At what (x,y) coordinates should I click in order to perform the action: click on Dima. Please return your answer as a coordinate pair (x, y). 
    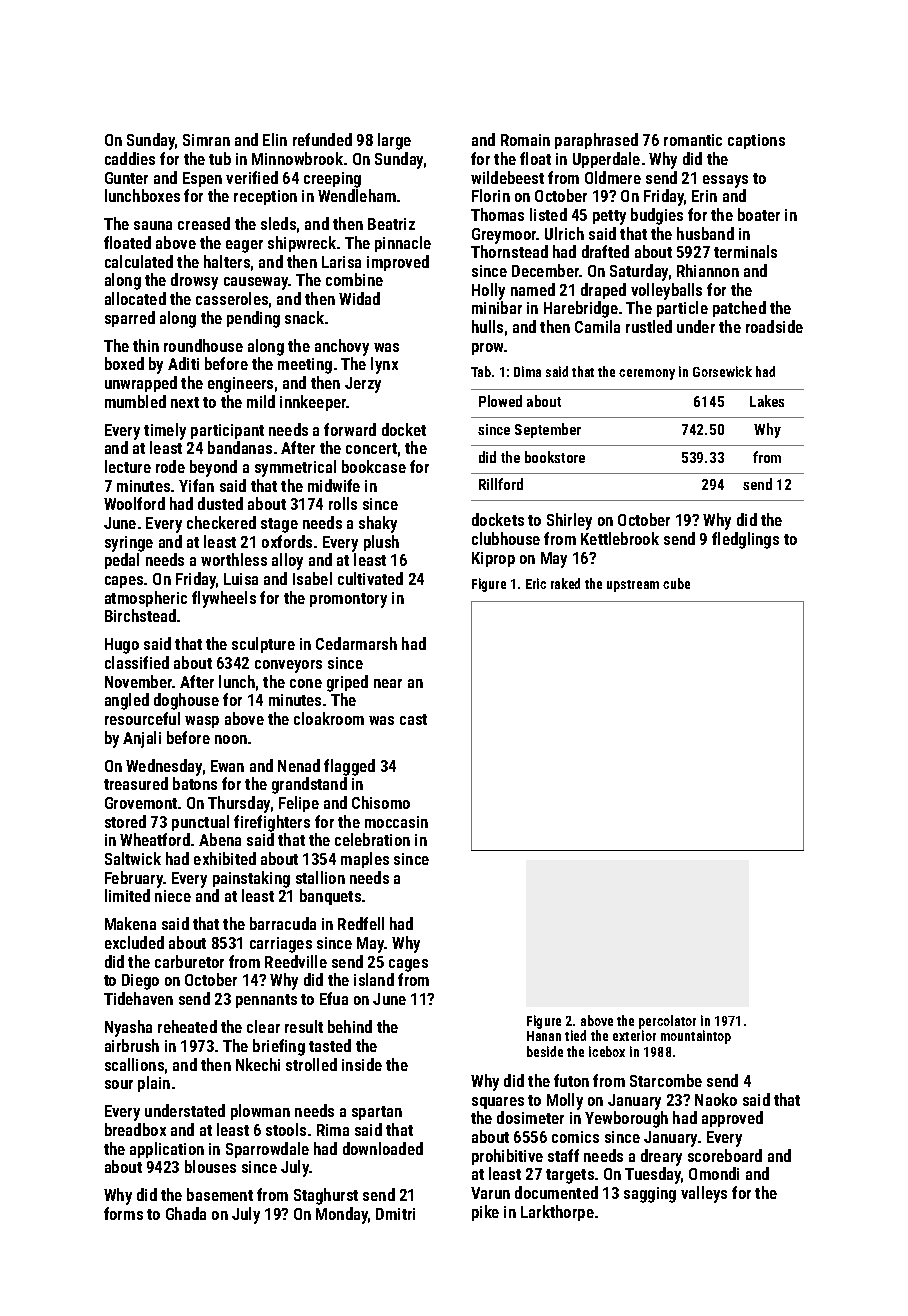
    Looking at the image, I should click on (527, 371).
